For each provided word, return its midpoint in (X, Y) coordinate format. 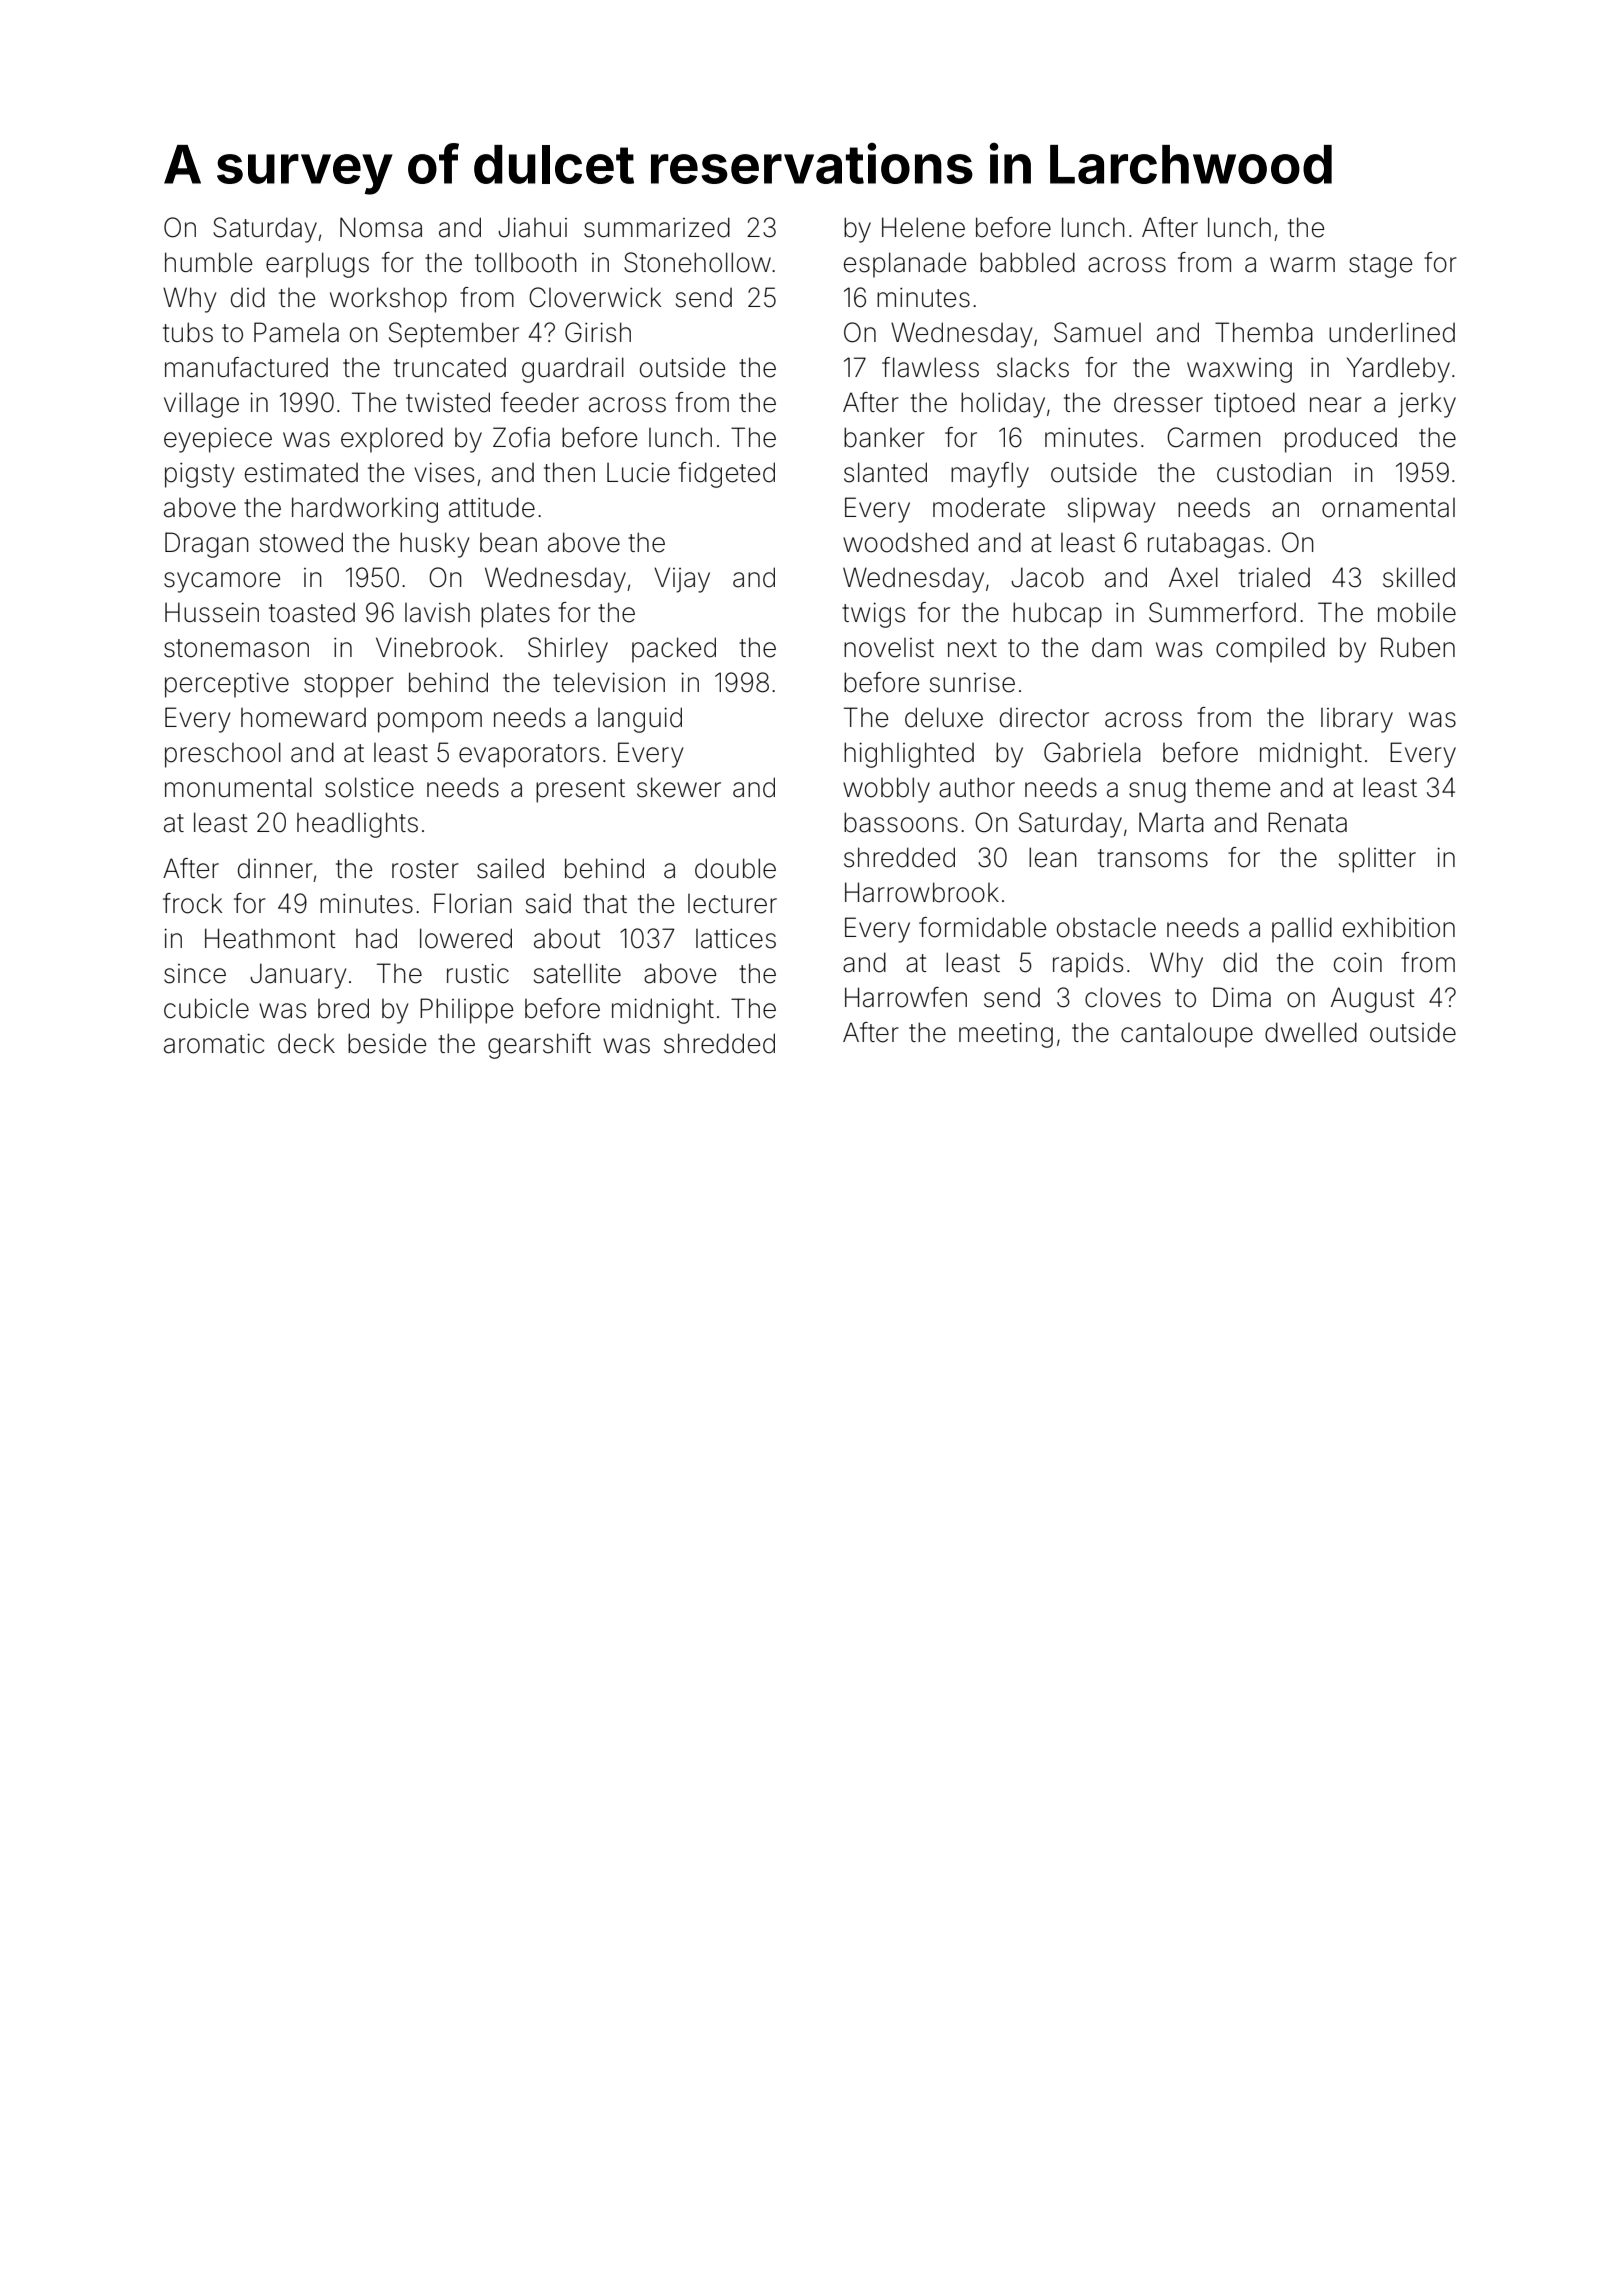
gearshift (539, 1046)
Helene (923, 227)
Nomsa (381, 227)
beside (387, 1043)
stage (1380, 266)
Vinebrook (436, 647)
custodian (1274, 472)
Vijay (682, 580)
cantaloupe (1187, 1035)
